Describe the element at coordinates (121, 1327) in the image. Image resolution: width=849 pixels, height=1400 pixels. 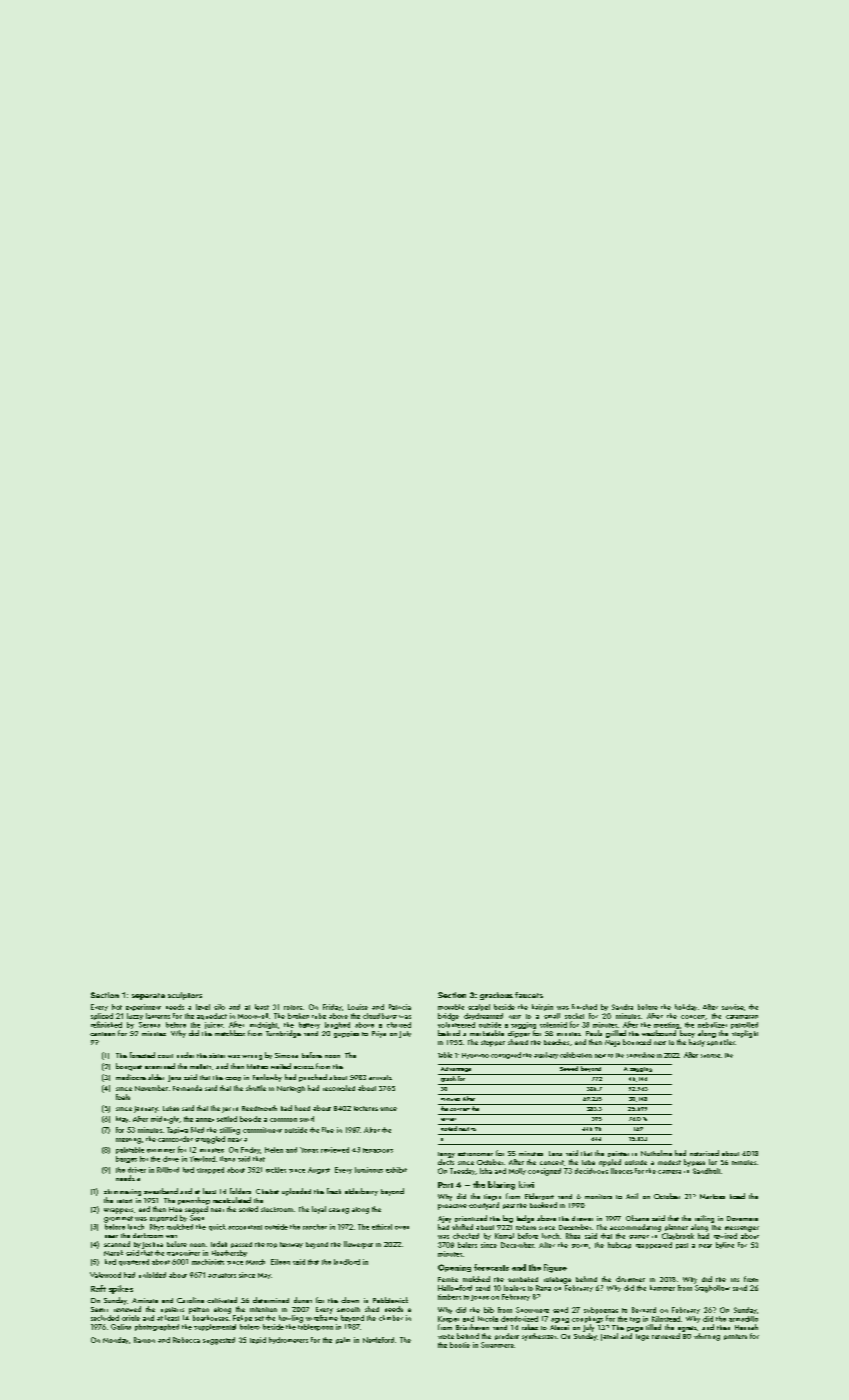
I see `Galina` at that location.
